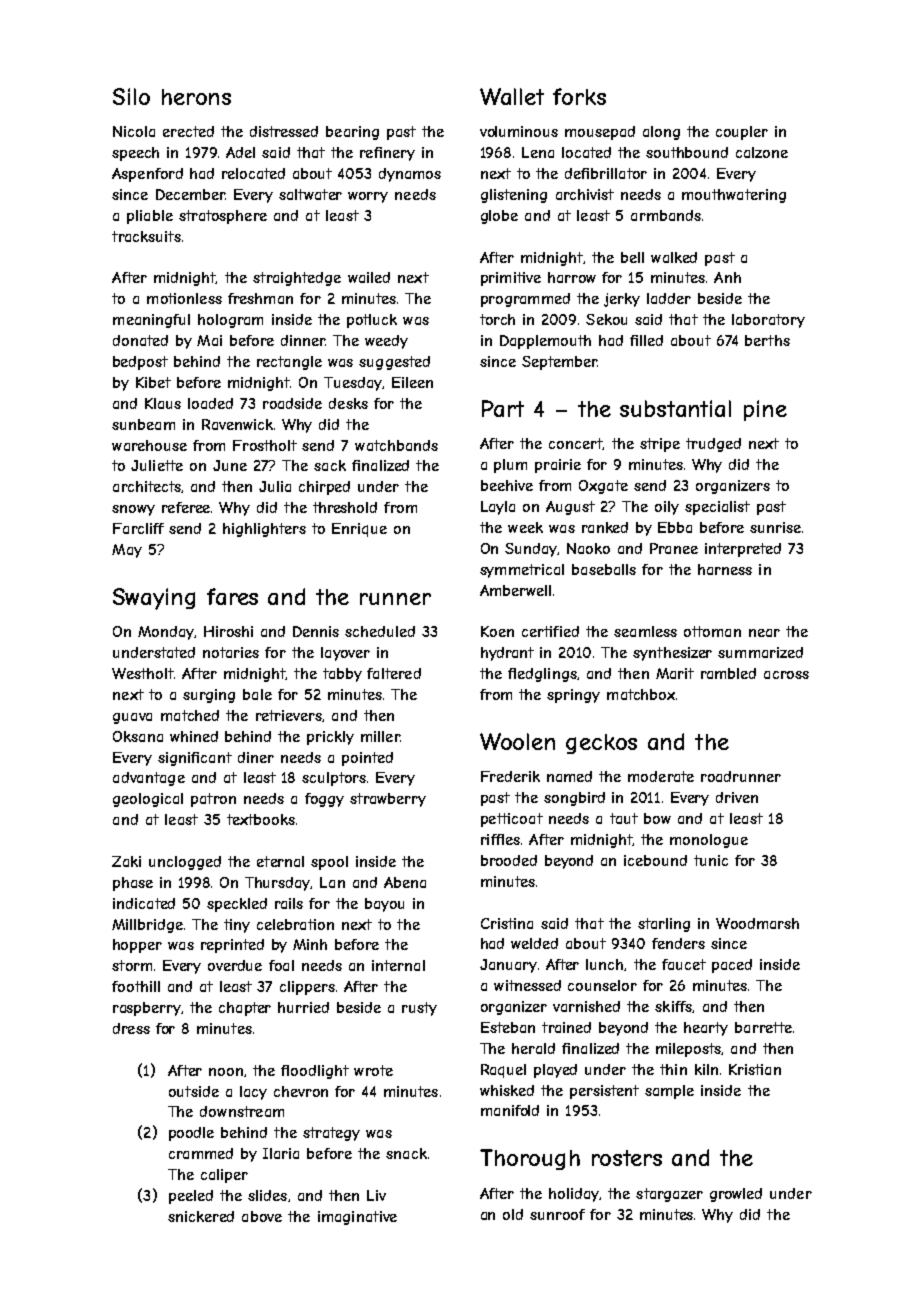 The height and width of the screenshot is (1308, 924). Describe the element at coordinates (712, 631) in the screenshot. I see `ottoman` at that location.
